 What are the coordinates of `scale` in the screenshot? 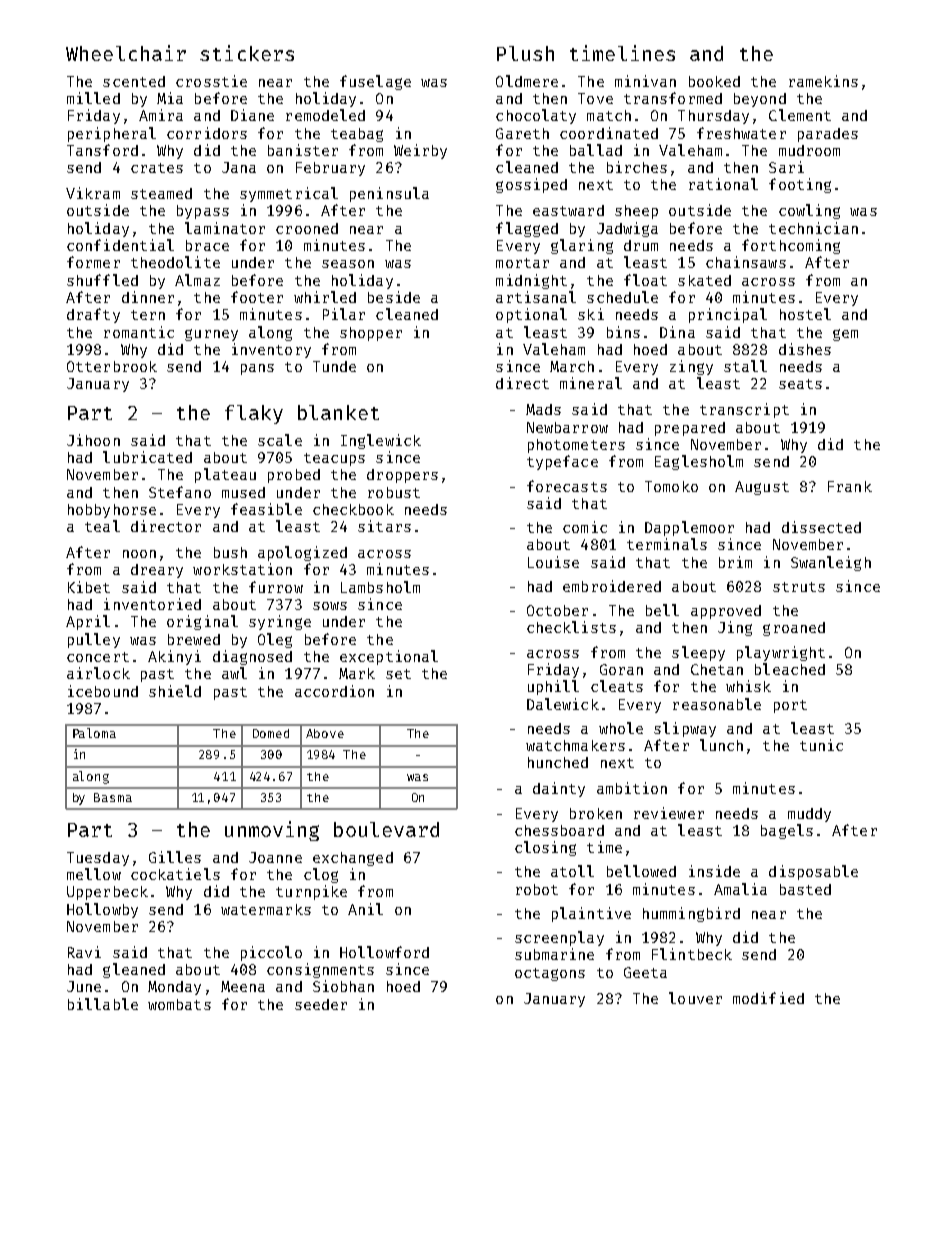 It's located at (280, 440).
